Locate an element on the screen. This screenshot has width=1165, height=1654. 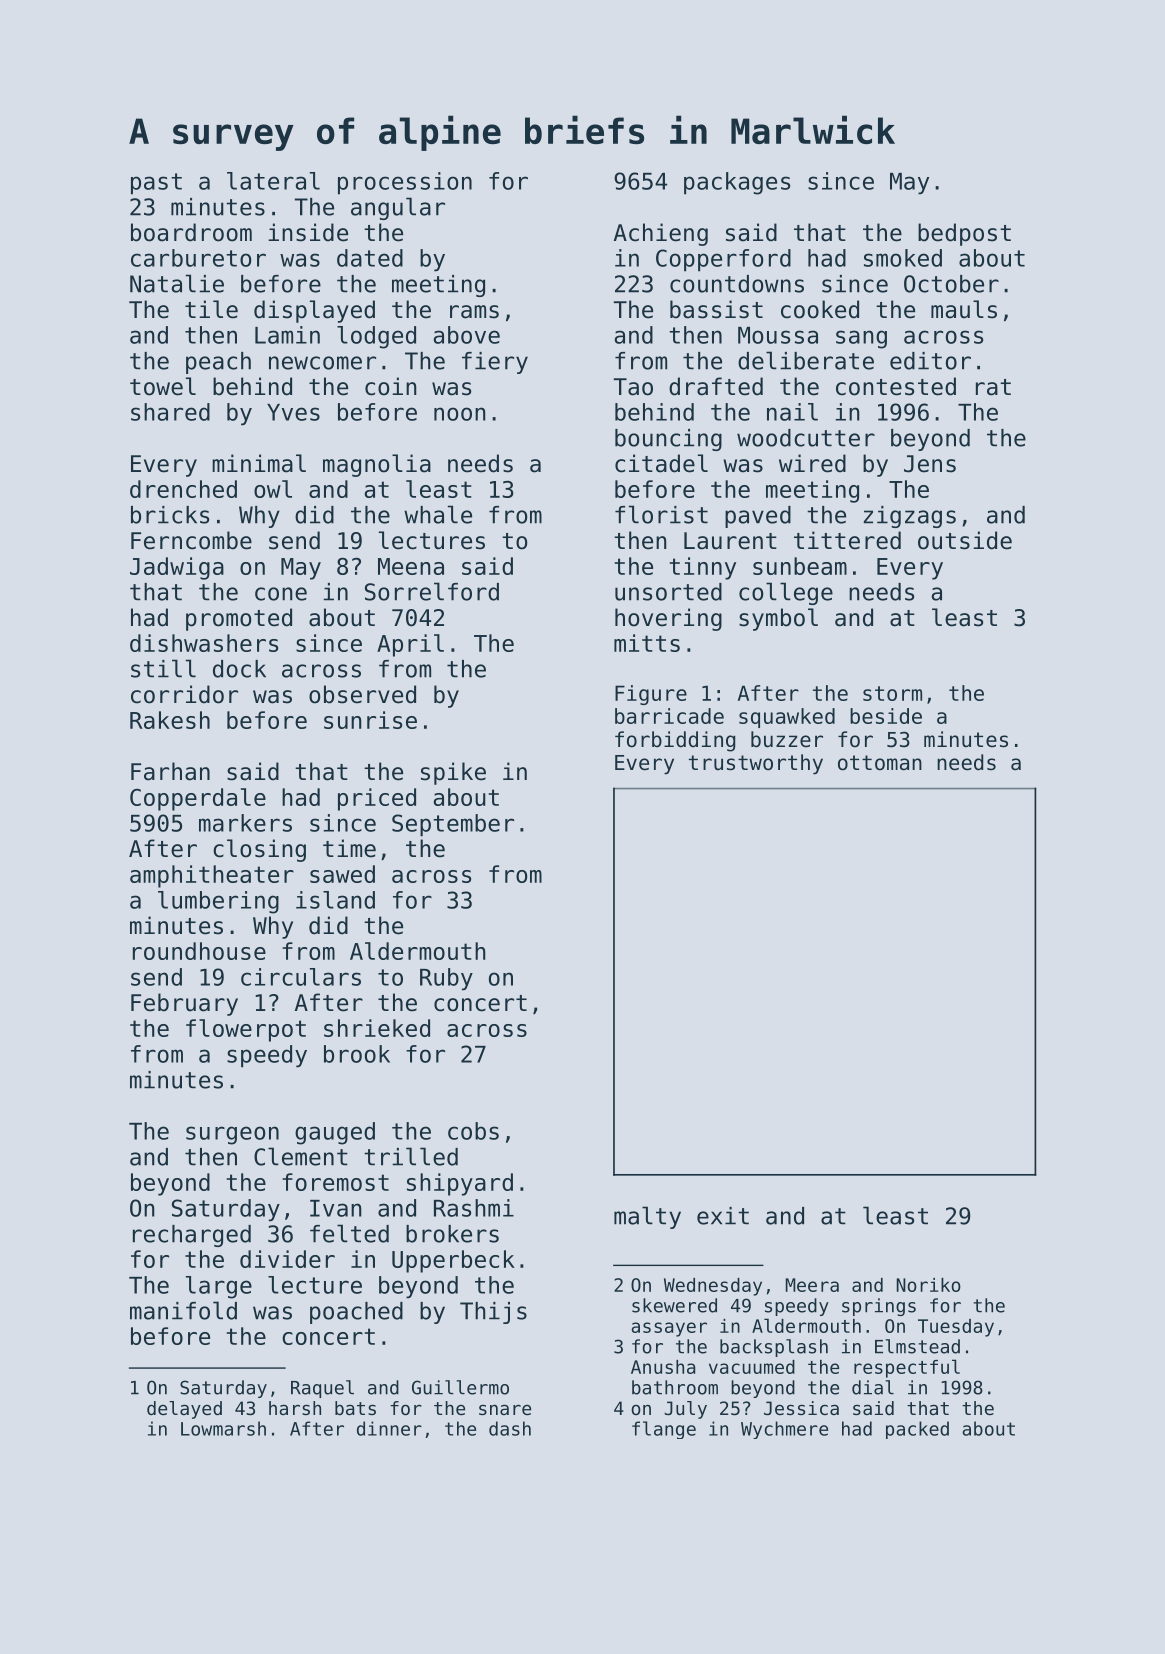
flowerpot is located at coordinates (246, 1030).
